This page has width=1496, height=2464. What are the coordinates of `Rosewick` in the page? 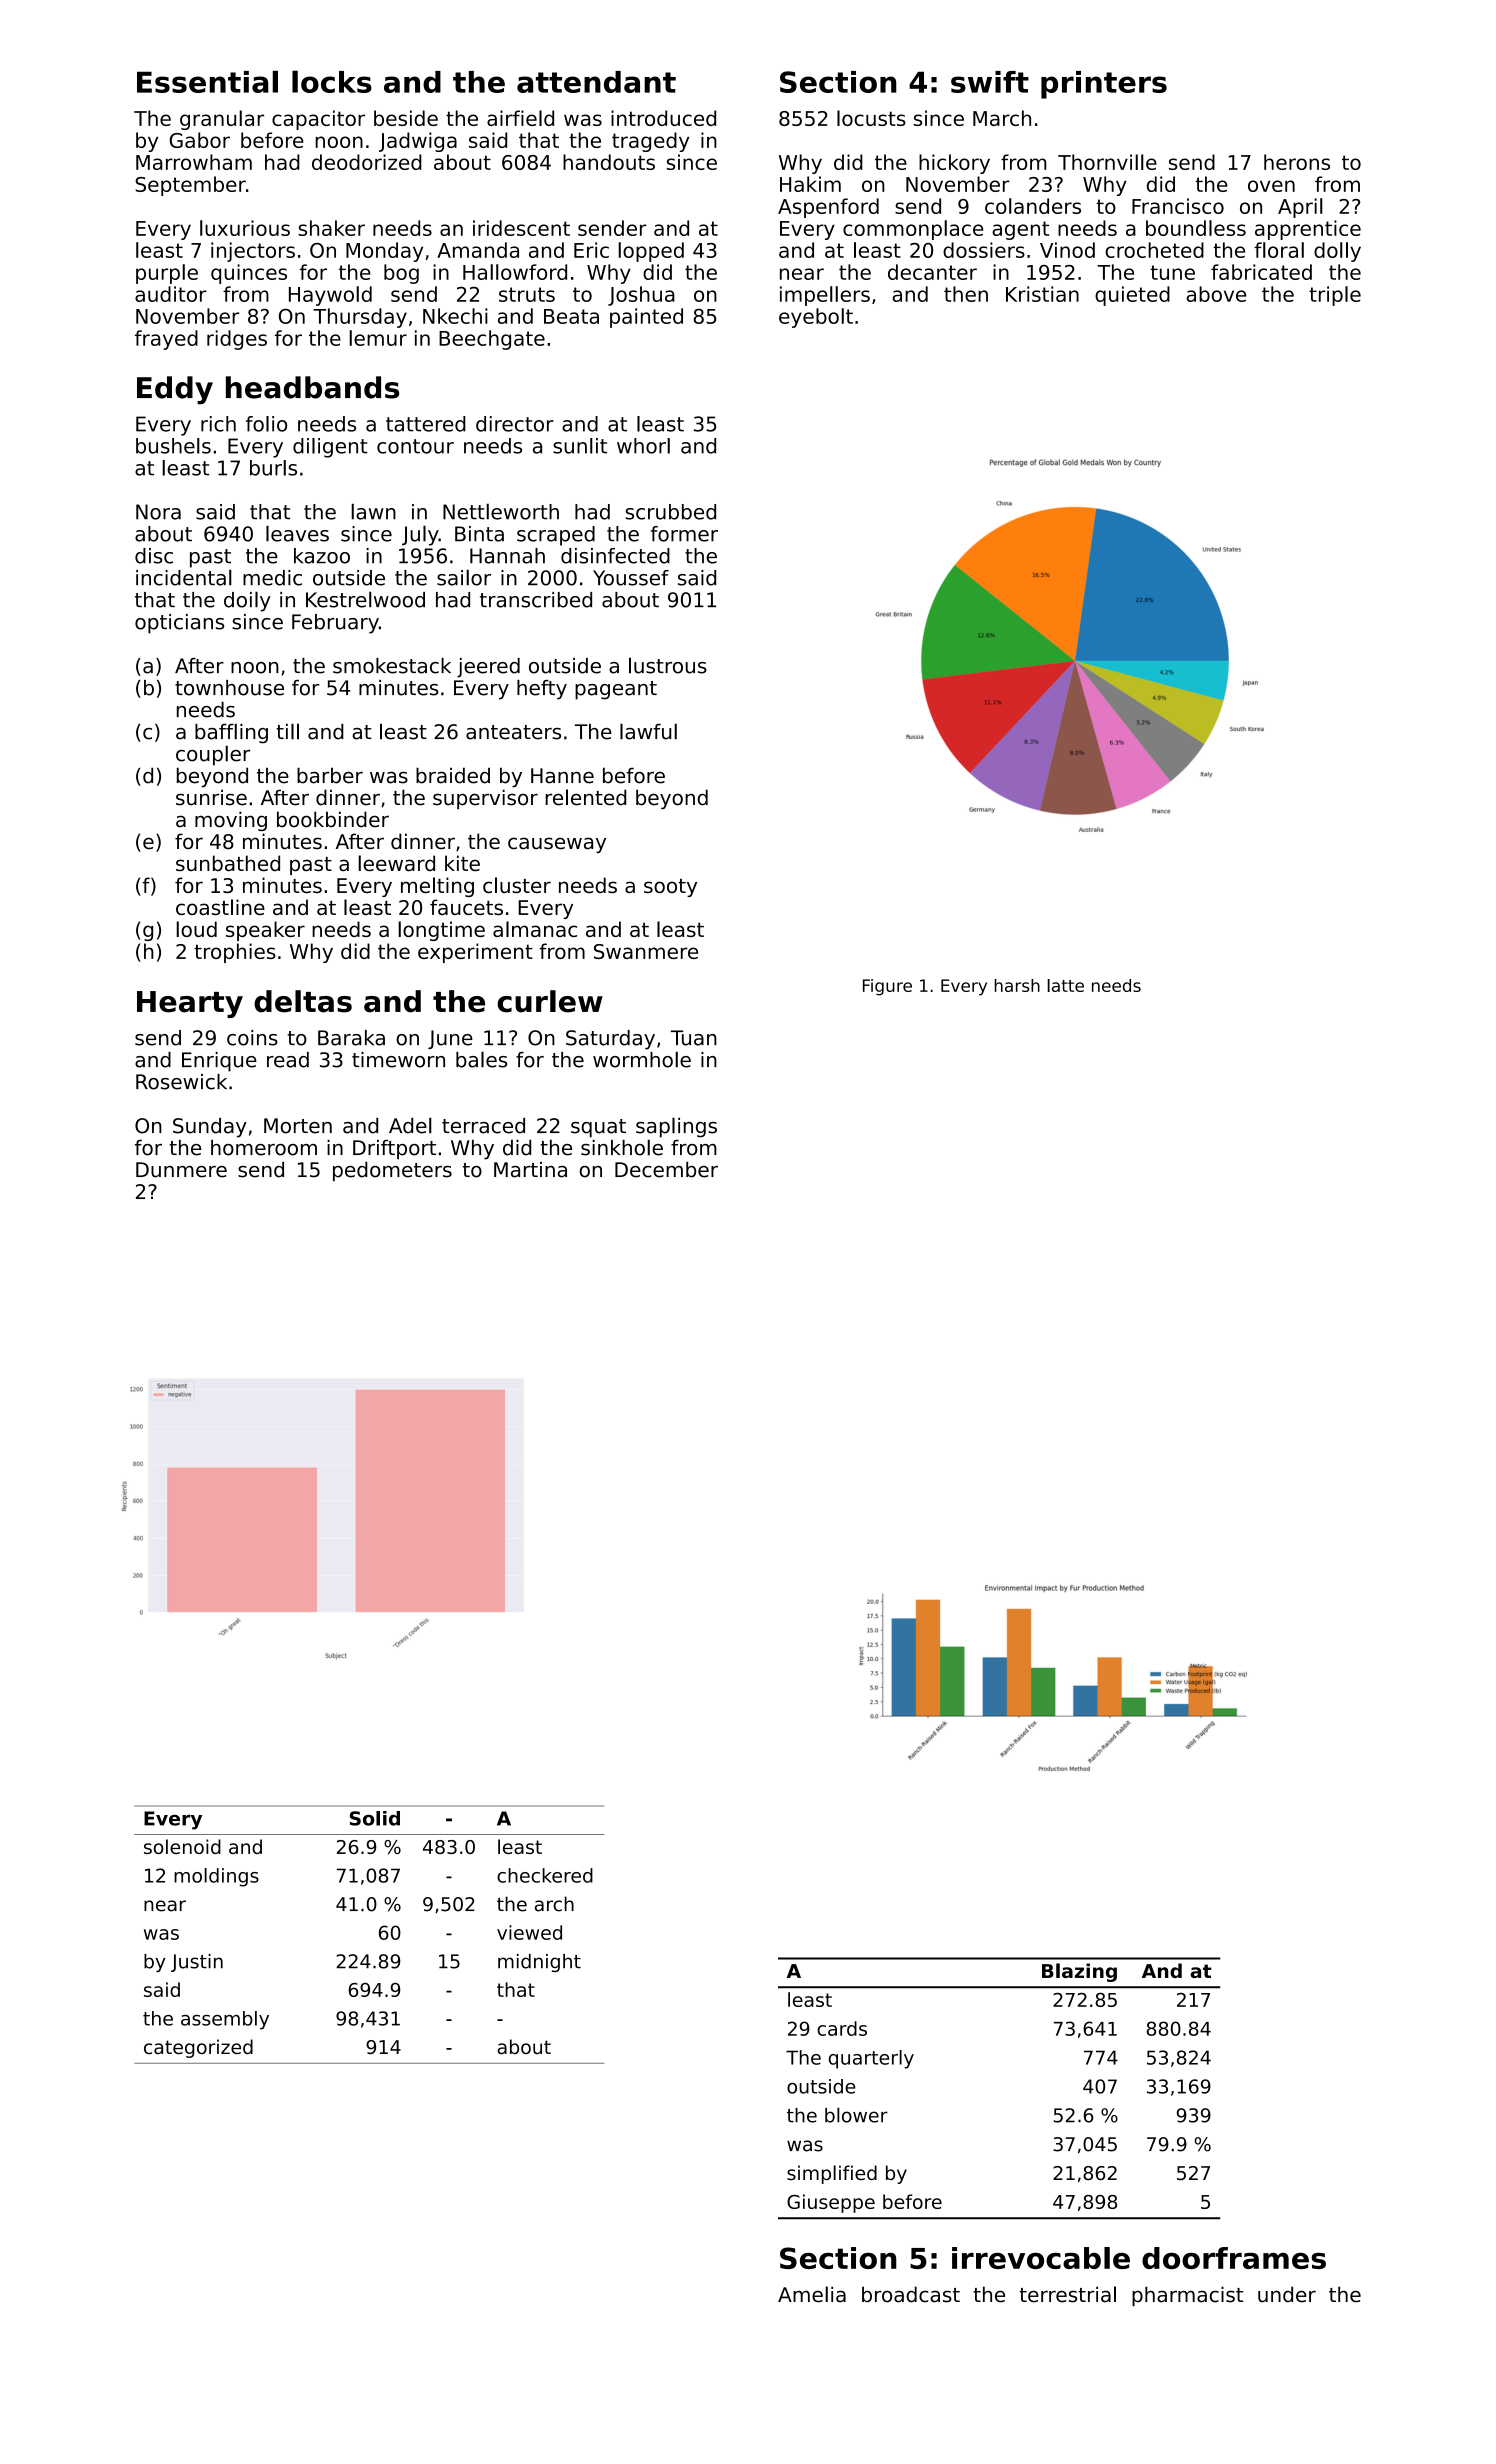 It's located at (181, 1082).
